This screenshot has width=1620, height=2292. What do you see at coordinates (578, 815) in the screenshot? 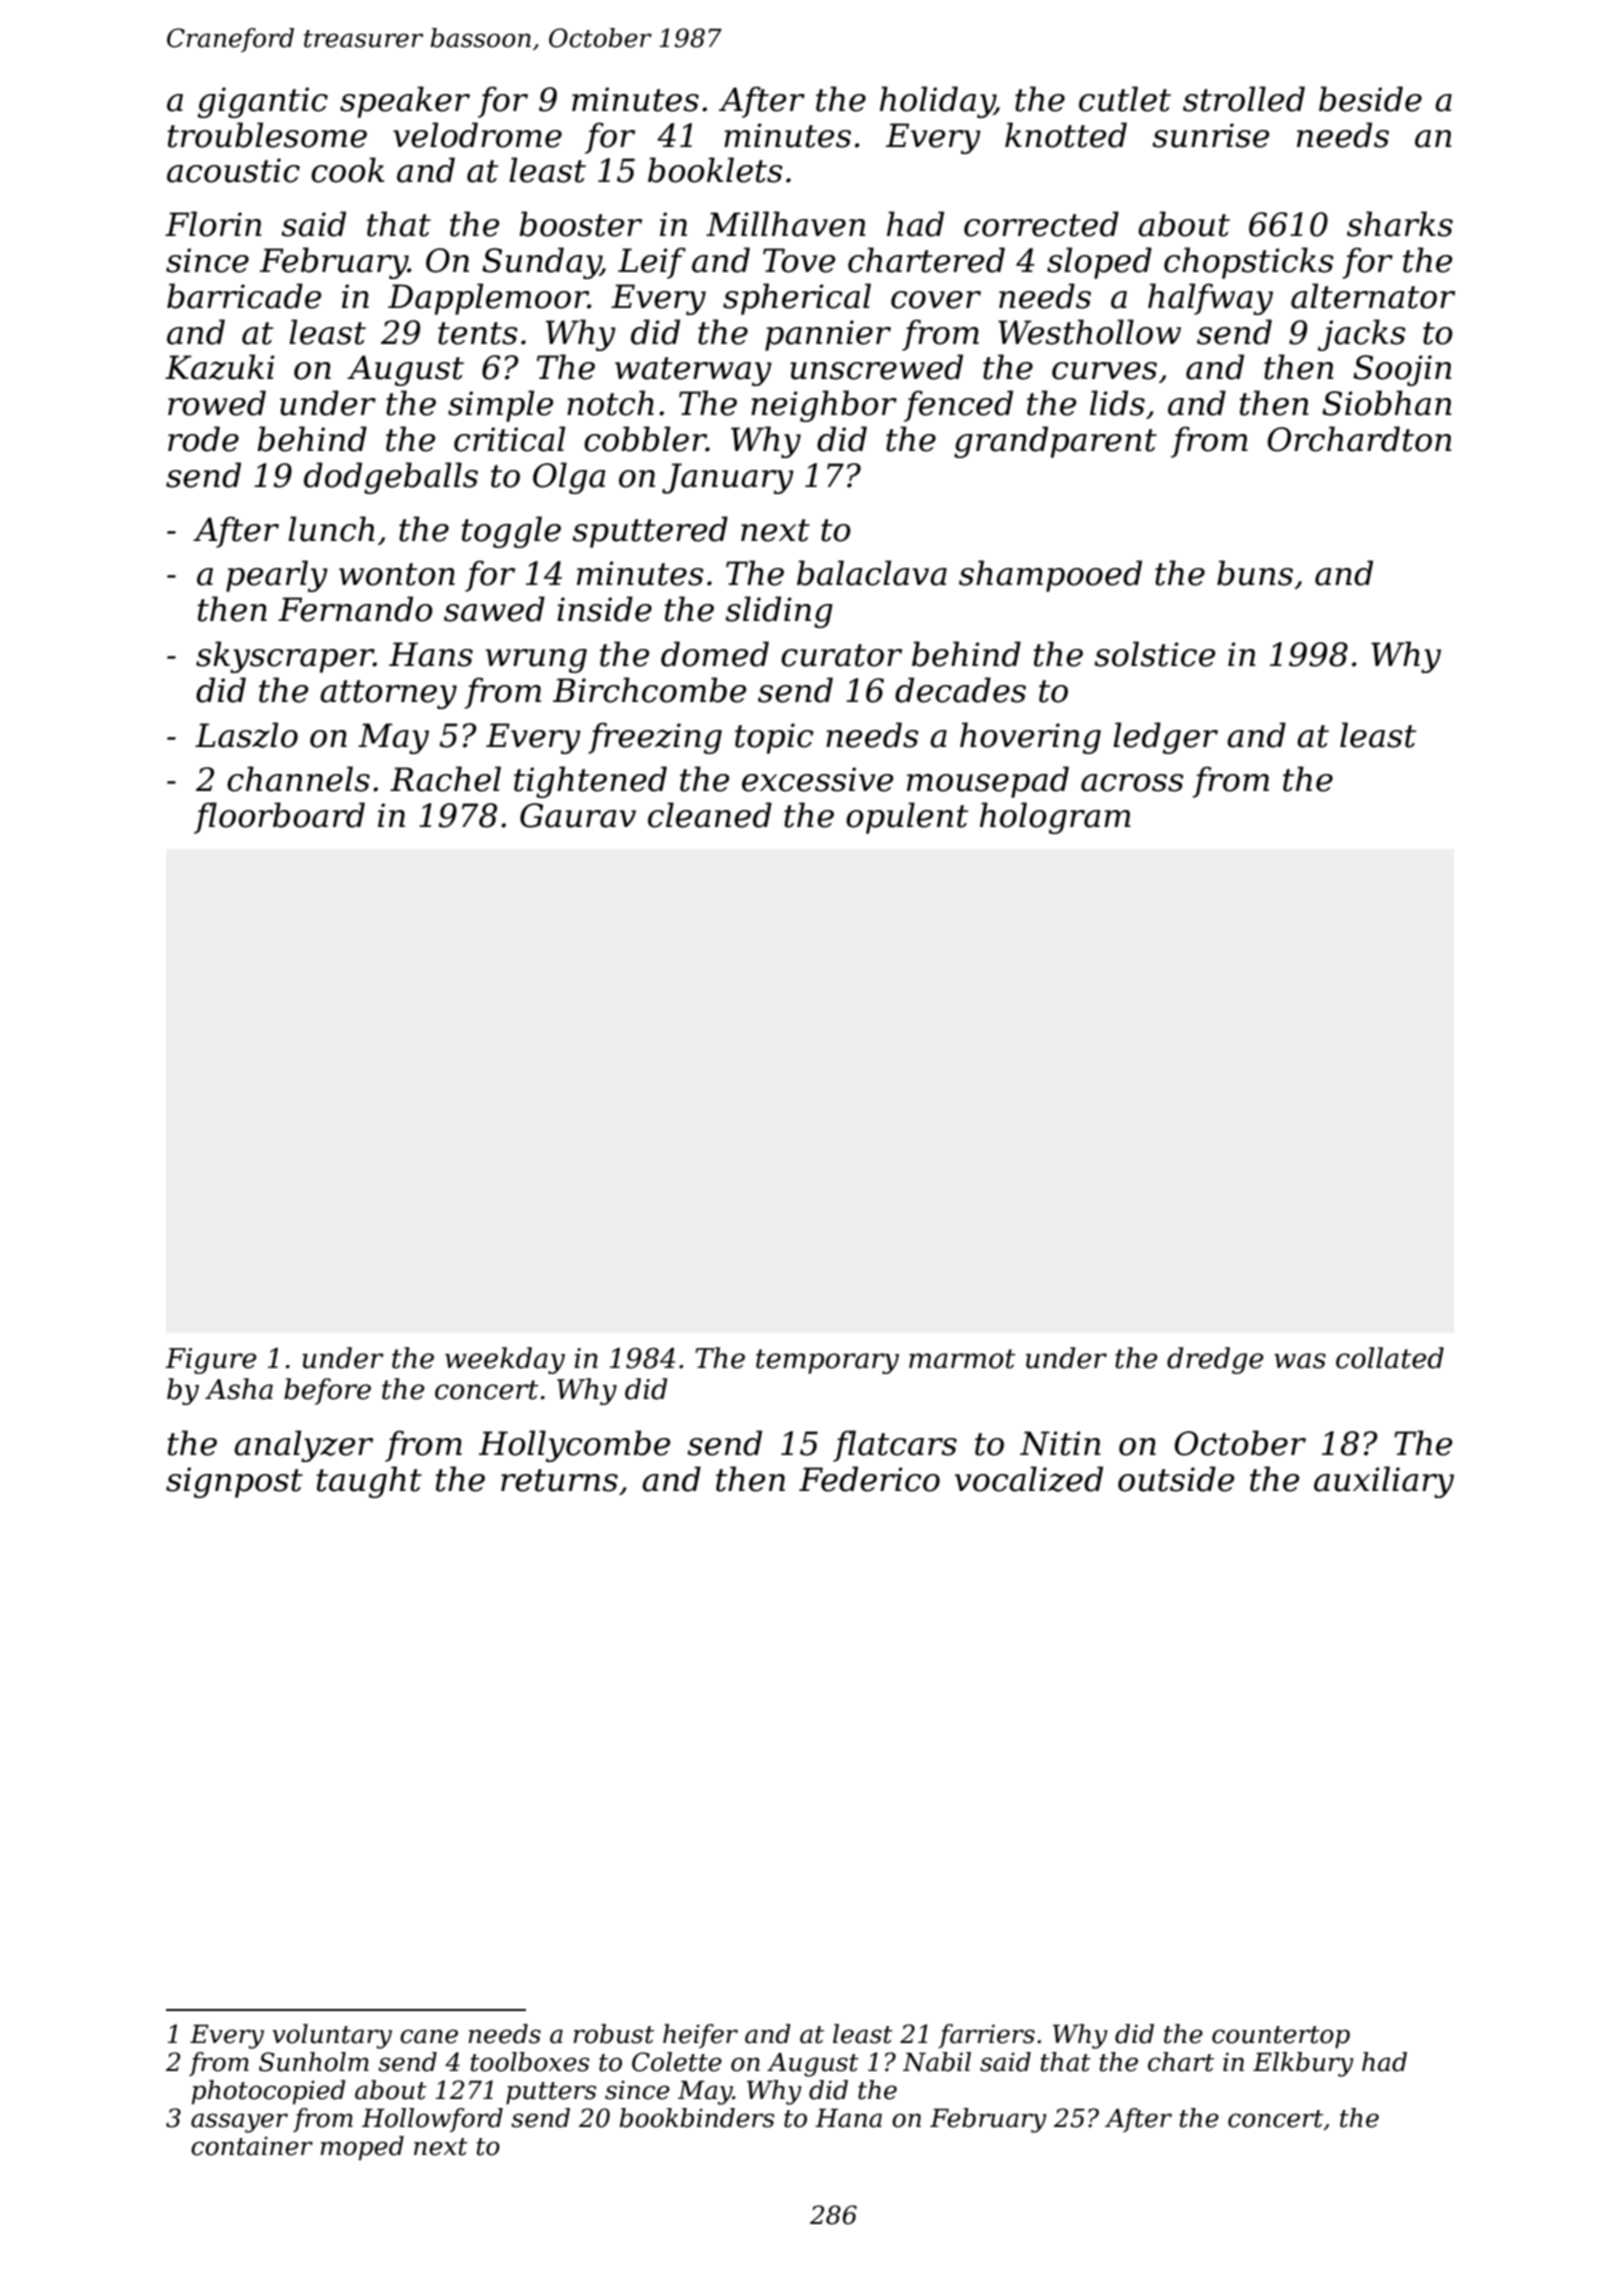
I see `Gaurav` at bounding box center [578, 815].
